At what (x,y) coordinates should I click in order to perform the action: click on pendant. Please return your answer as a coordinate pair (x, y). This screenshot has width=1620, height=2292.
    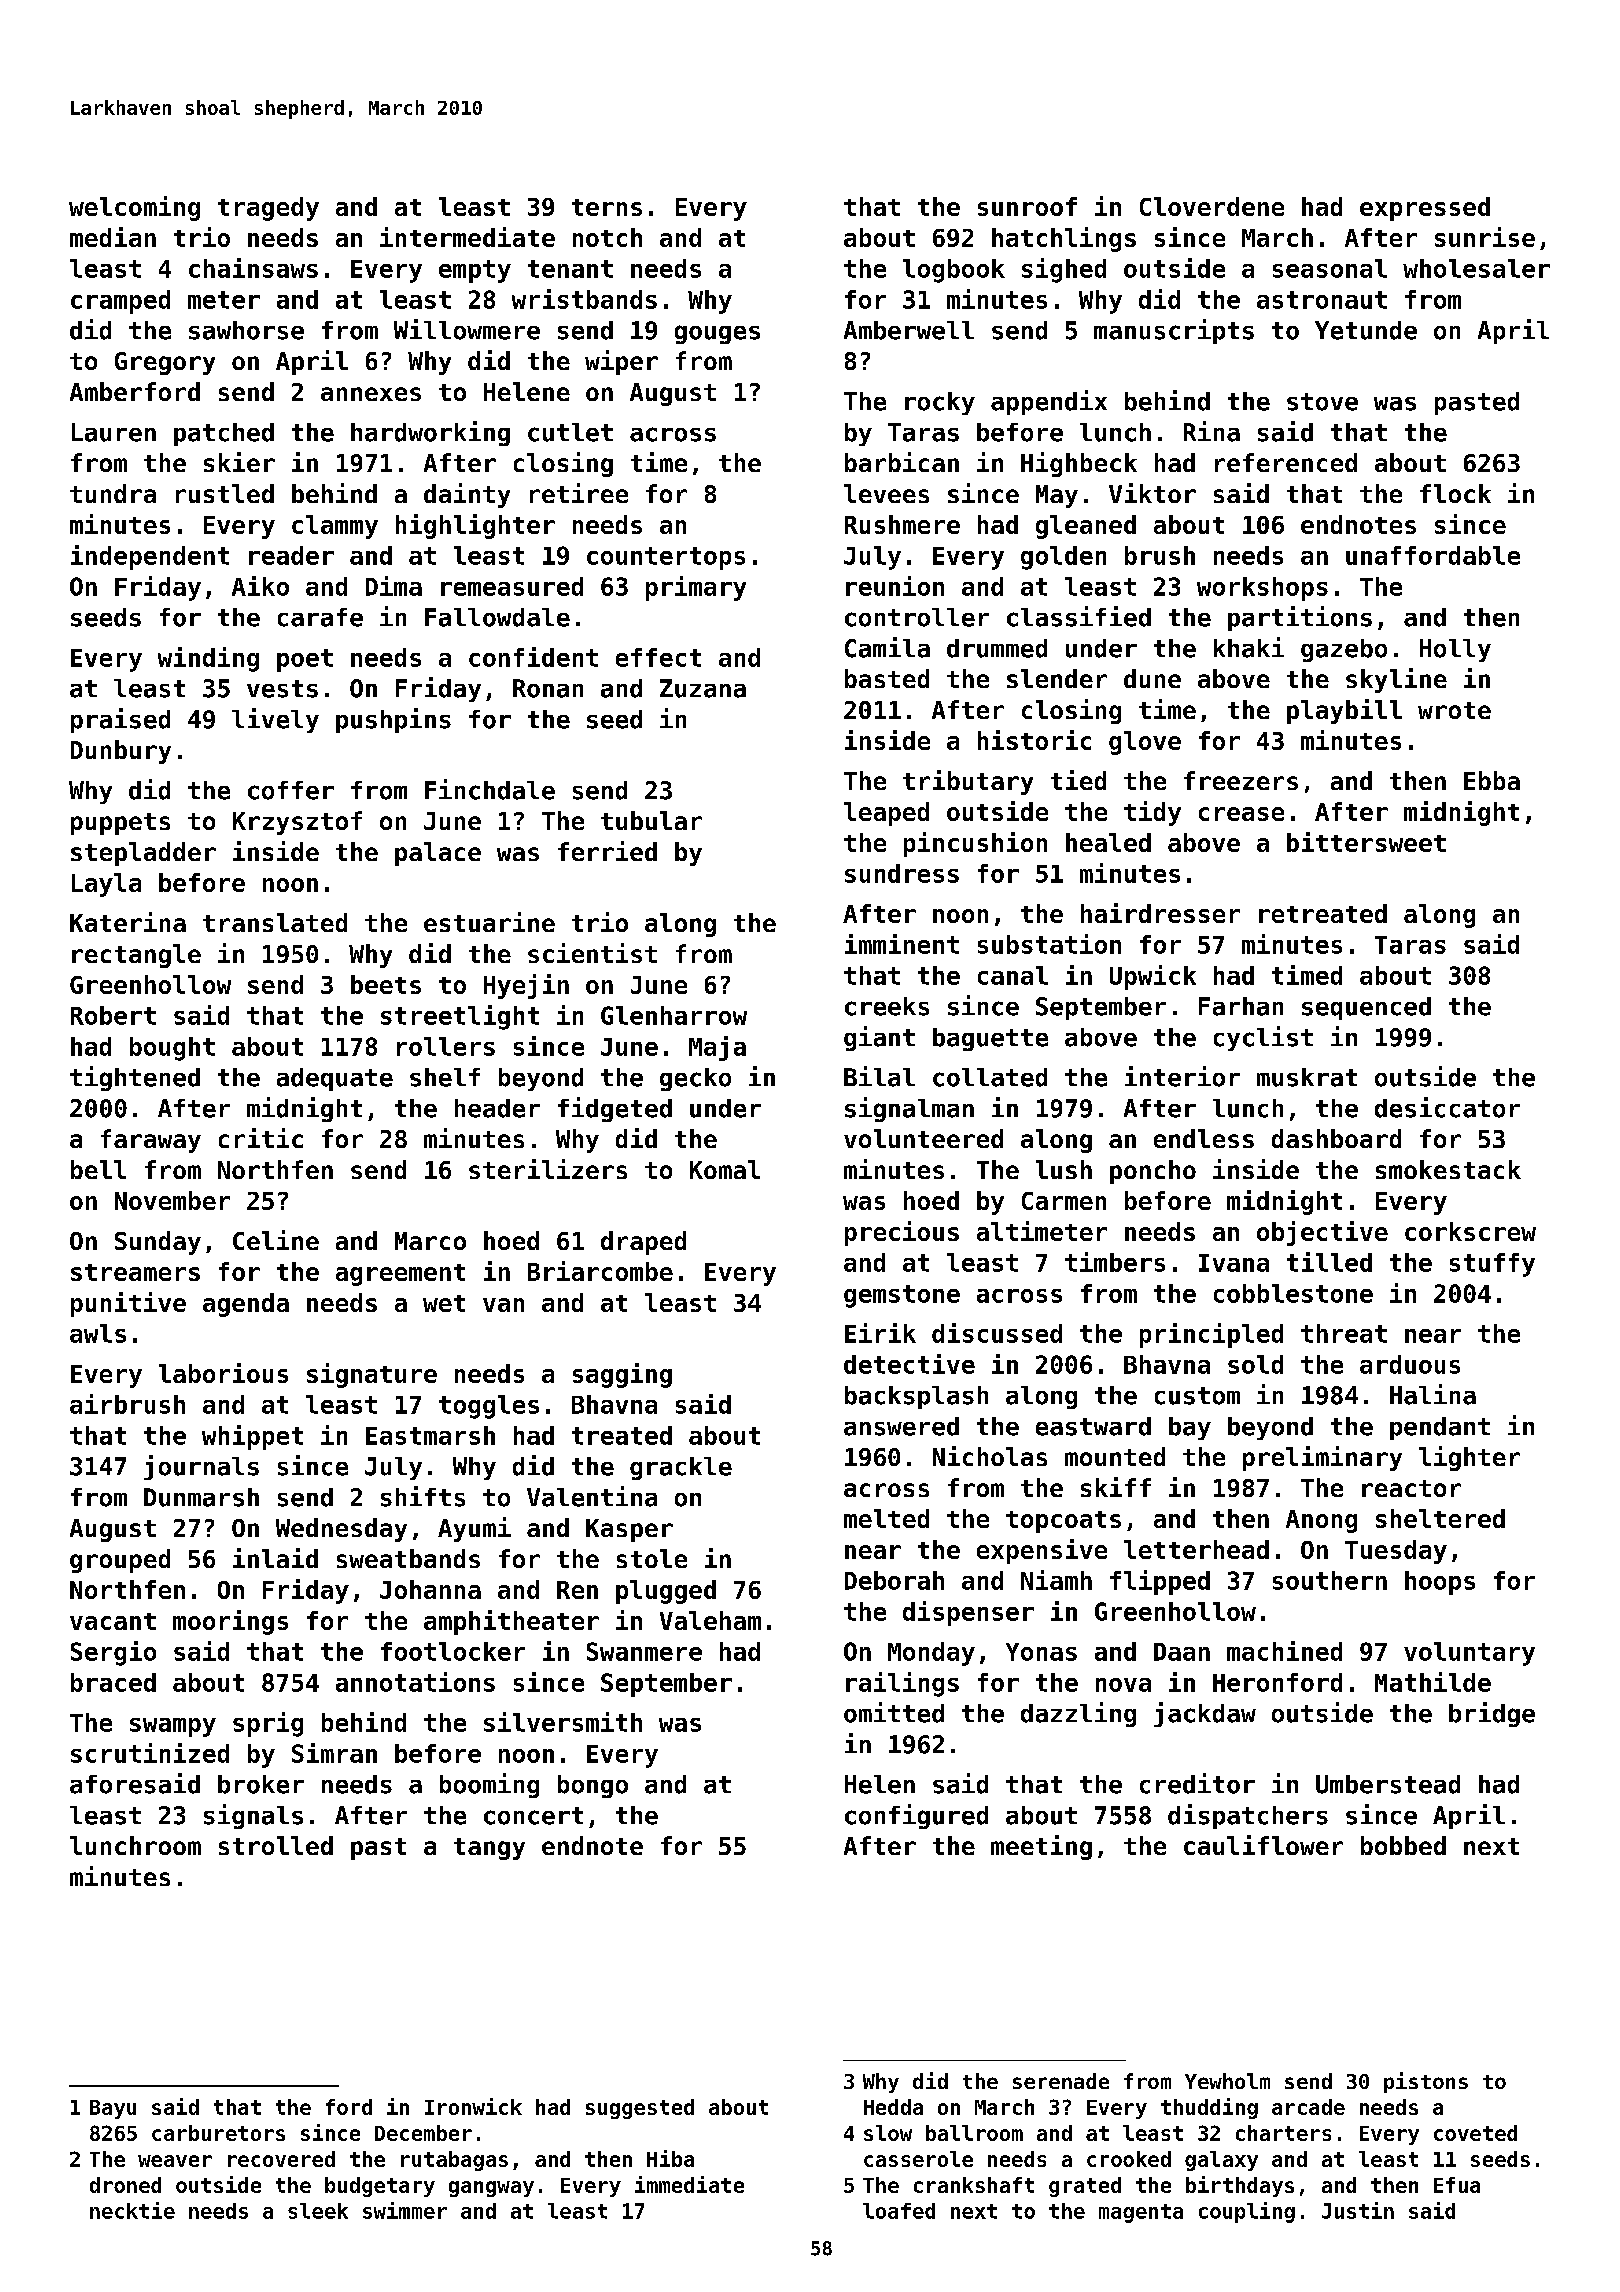
    Looking at the image, I should click on (1440, 1428).
